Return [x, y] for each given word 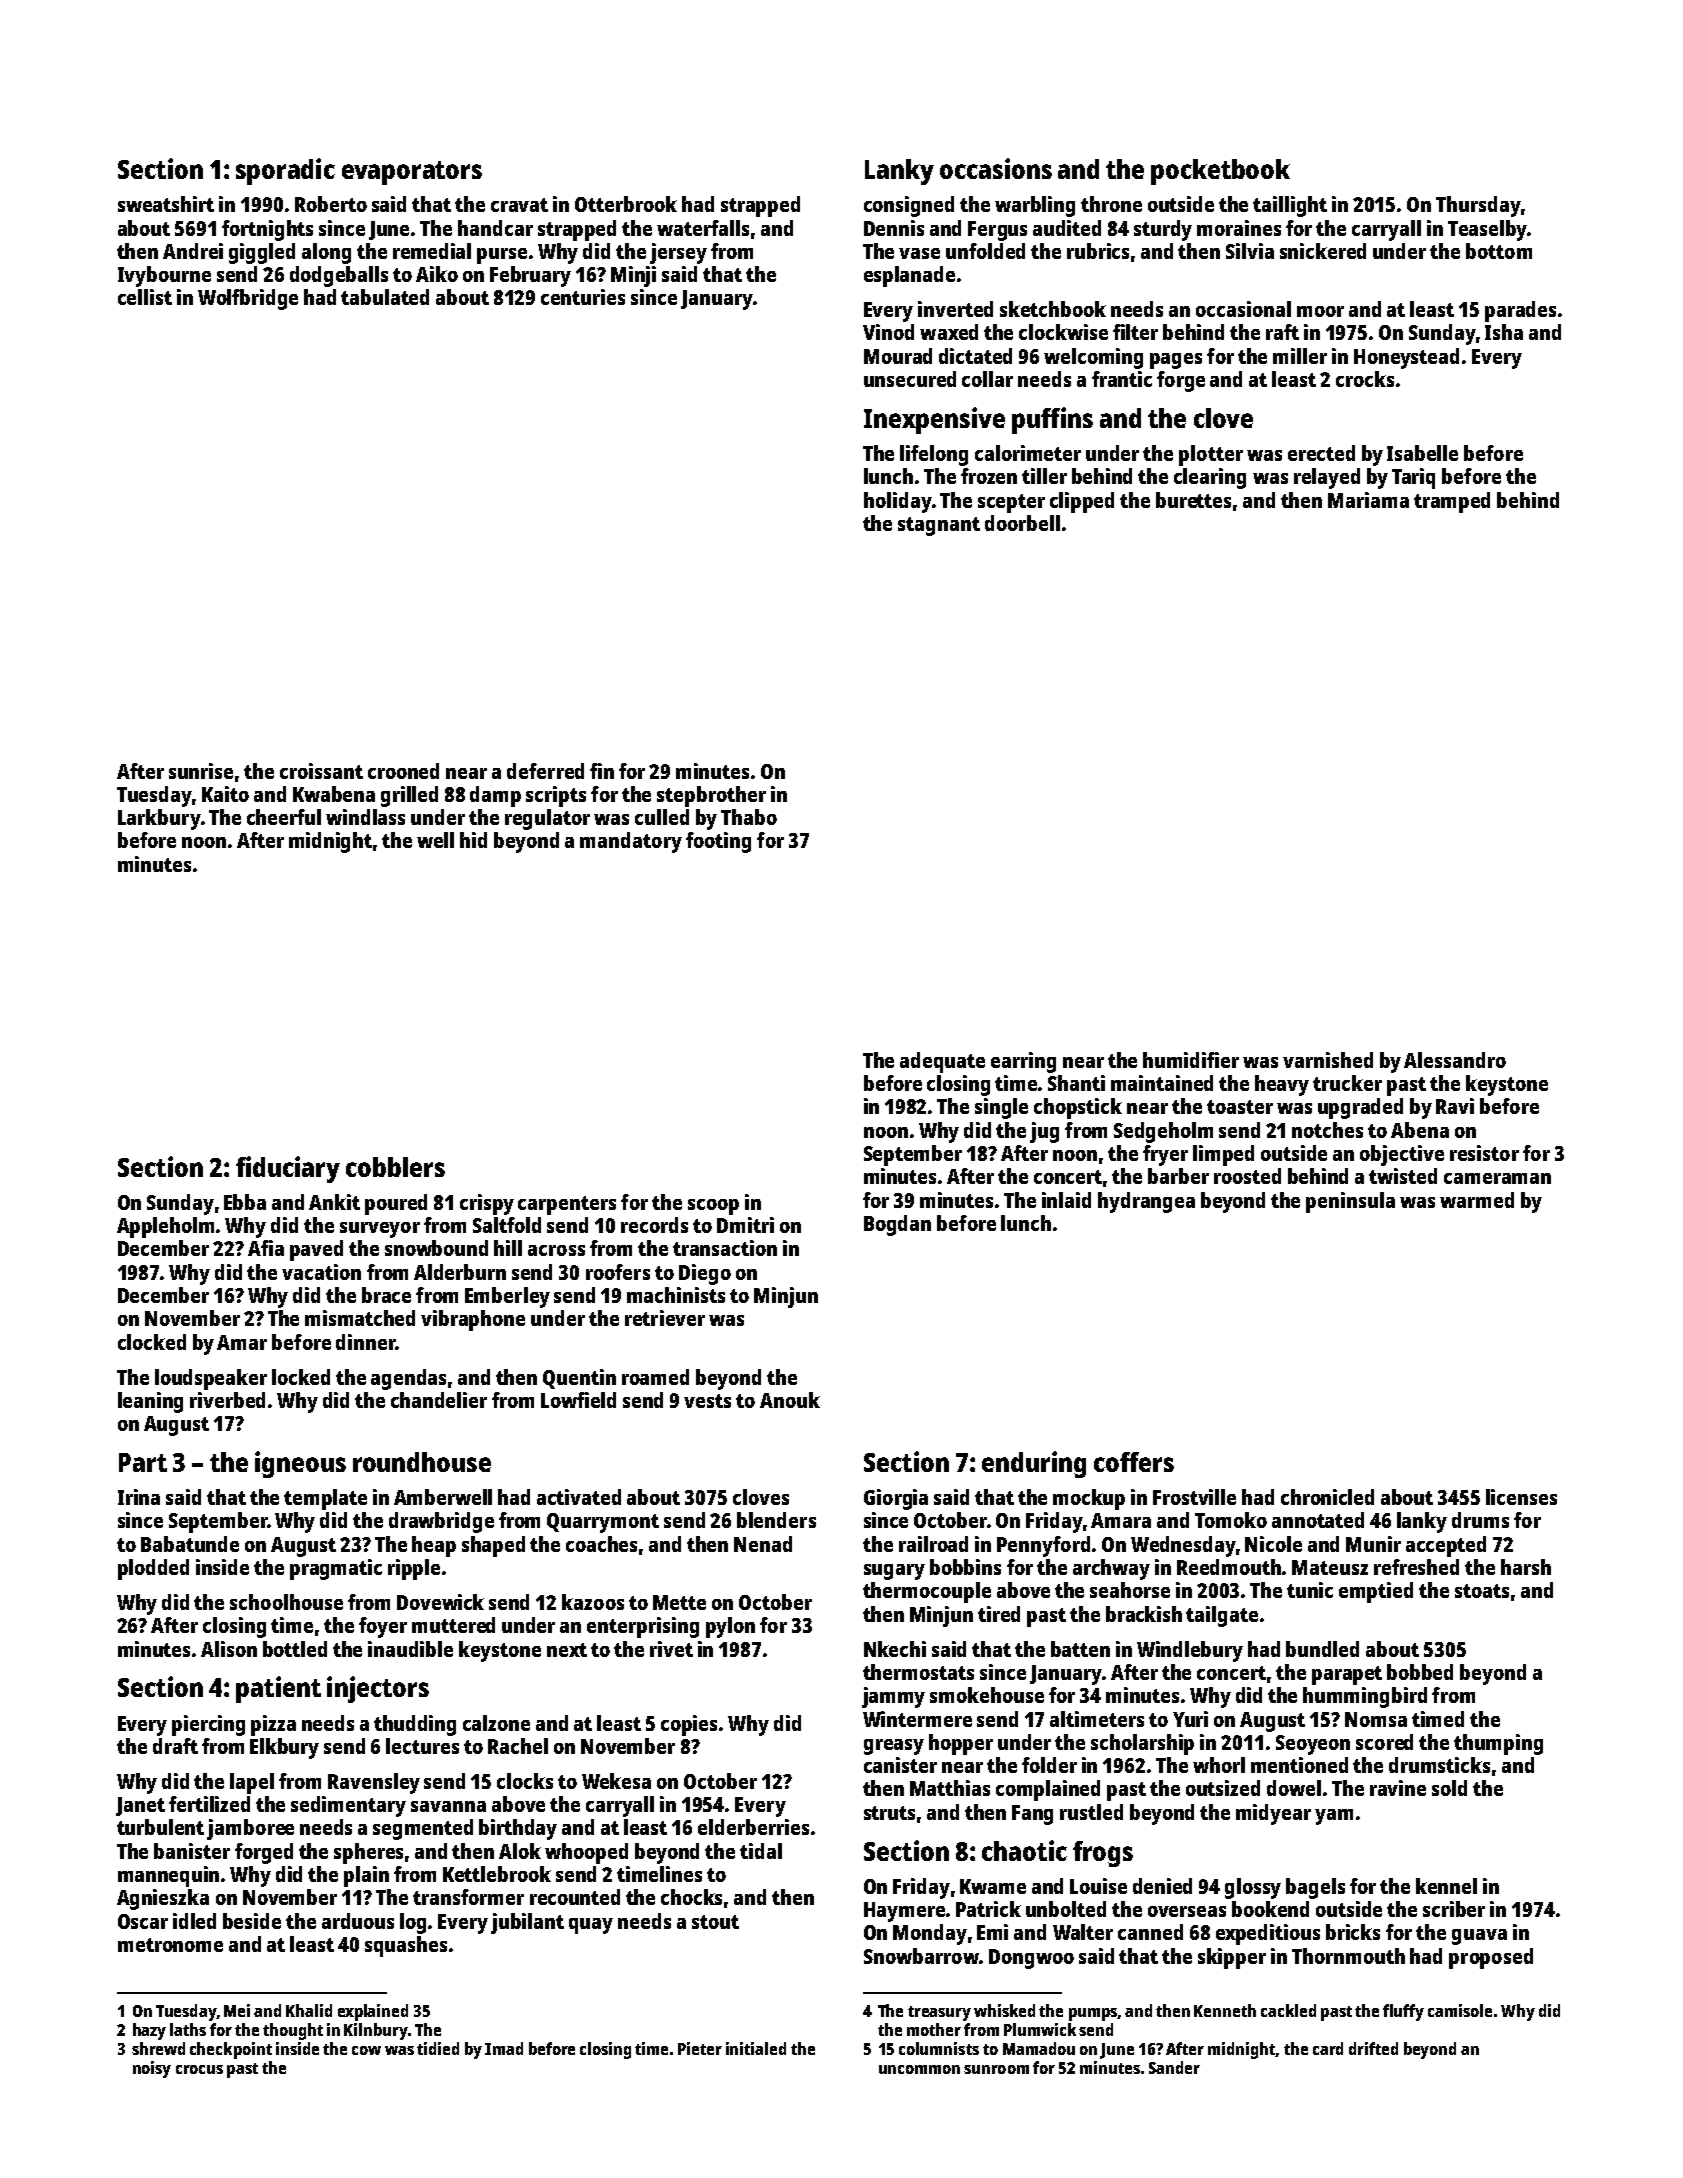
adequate [942, 1062]
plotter [1211, 455]
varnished [1328, 1060]
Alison [229, 1649]
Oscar [143, 1921]
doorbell [1022, 523]
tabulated [385, 297]
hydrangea [1146, 1202]
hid [473, 840]
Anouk [790, 1400]
